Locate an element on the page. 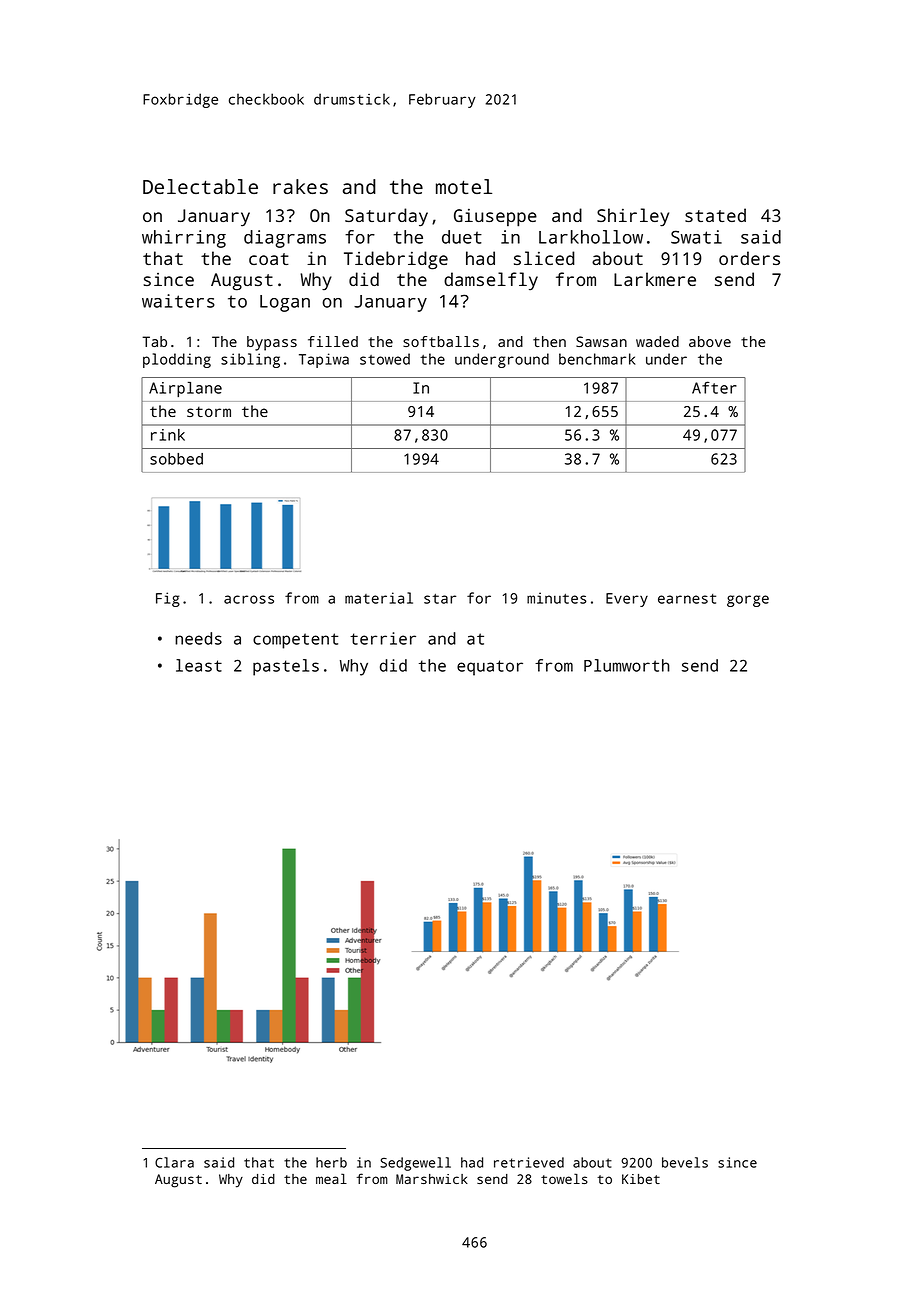 This image has width=924, height=1311. waiters is located at coordinates (178, 301).
